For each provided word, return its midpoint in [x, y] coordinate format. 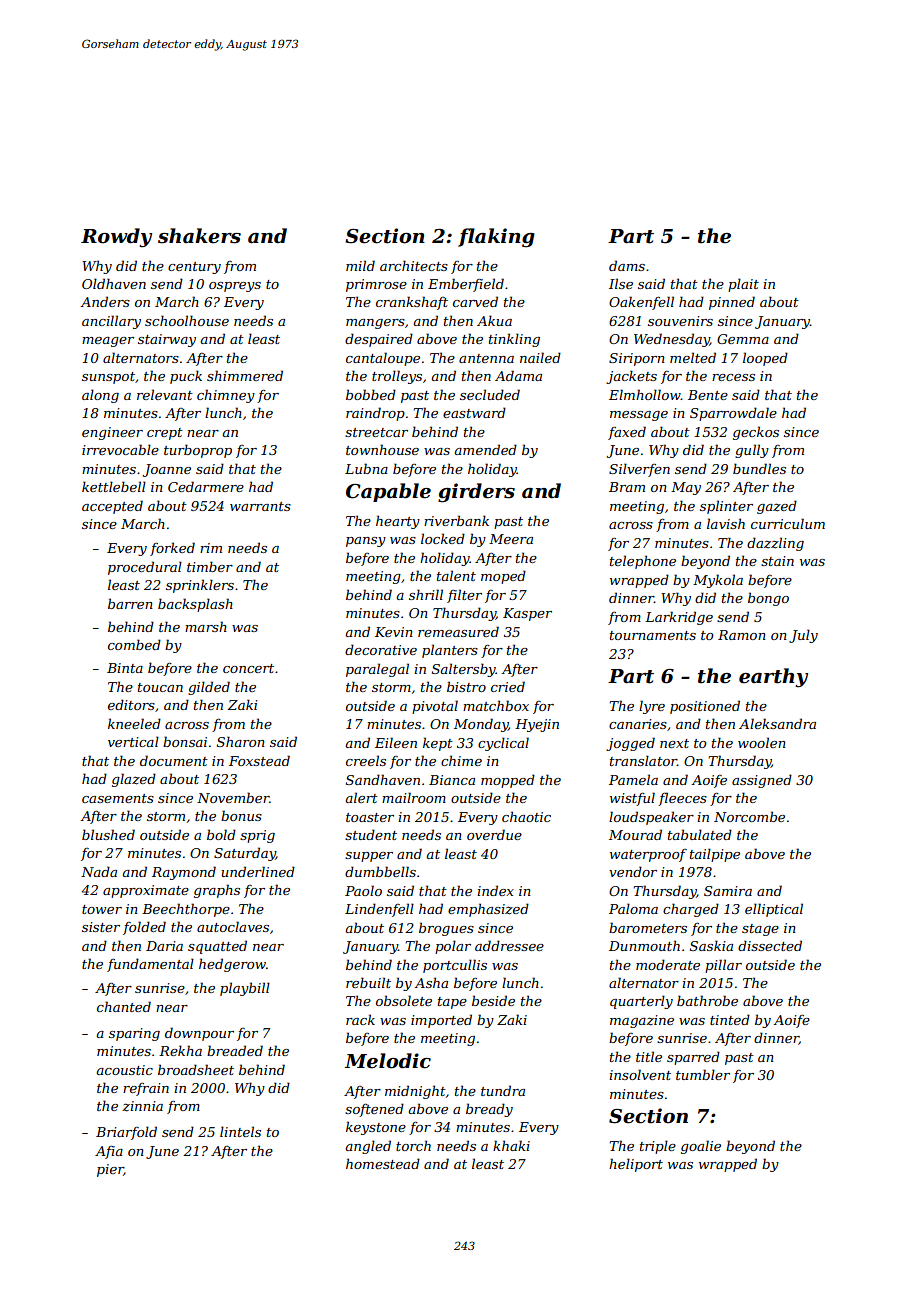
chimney [226, 396]
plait [743, 285]
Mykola [718, 581]
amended [486, 449]
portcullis [455, 966]
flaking [496, 238]
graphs [217, 891]
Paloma [633, 908]
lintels [240, 1131]
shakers [199, 236]
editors [131, 704]
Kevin [394, 632]
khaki [511, 1145]
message [639, 416]
